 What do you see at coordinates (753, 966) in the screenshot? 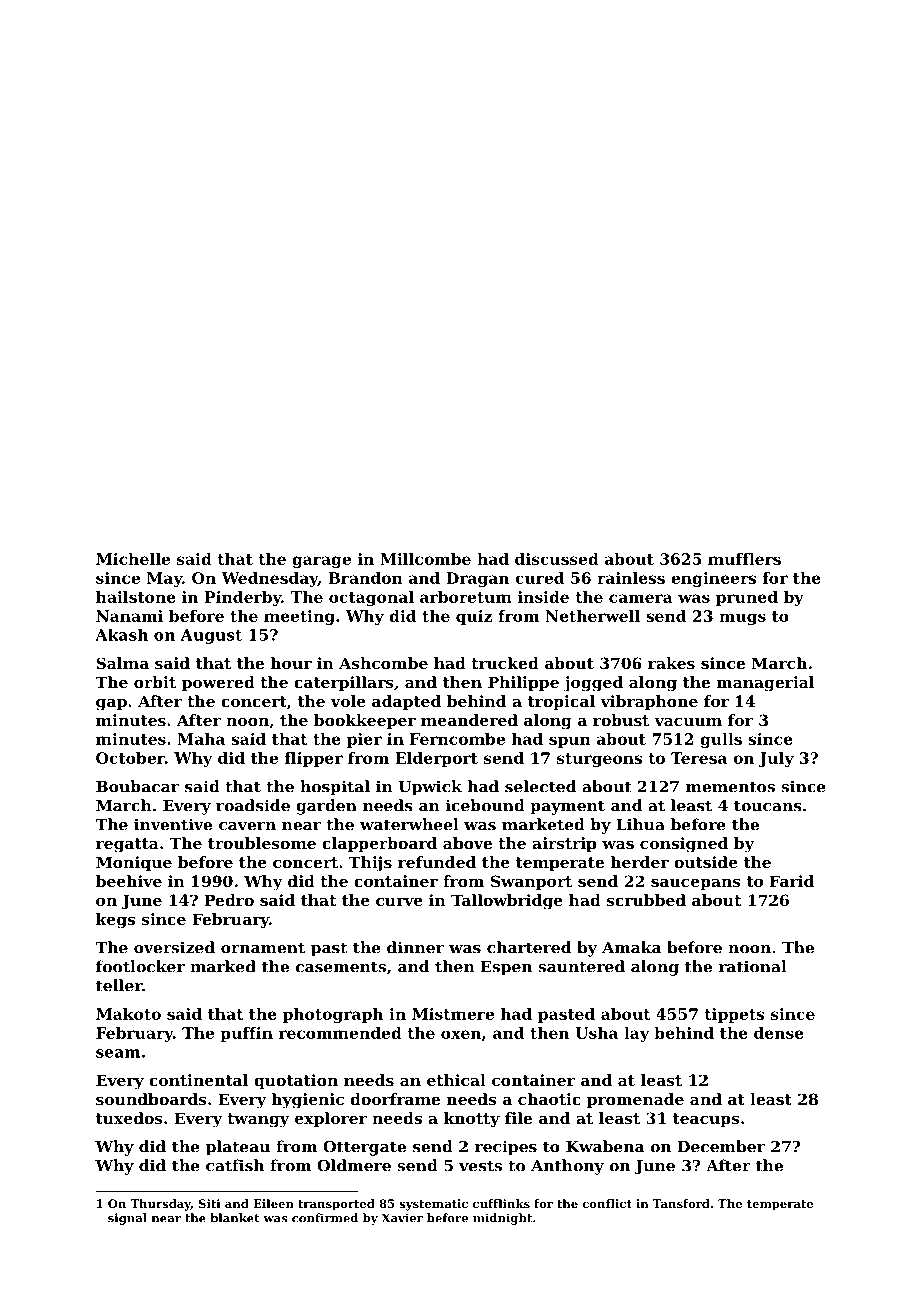
I see `rational` at bounding box center [753, 966].
